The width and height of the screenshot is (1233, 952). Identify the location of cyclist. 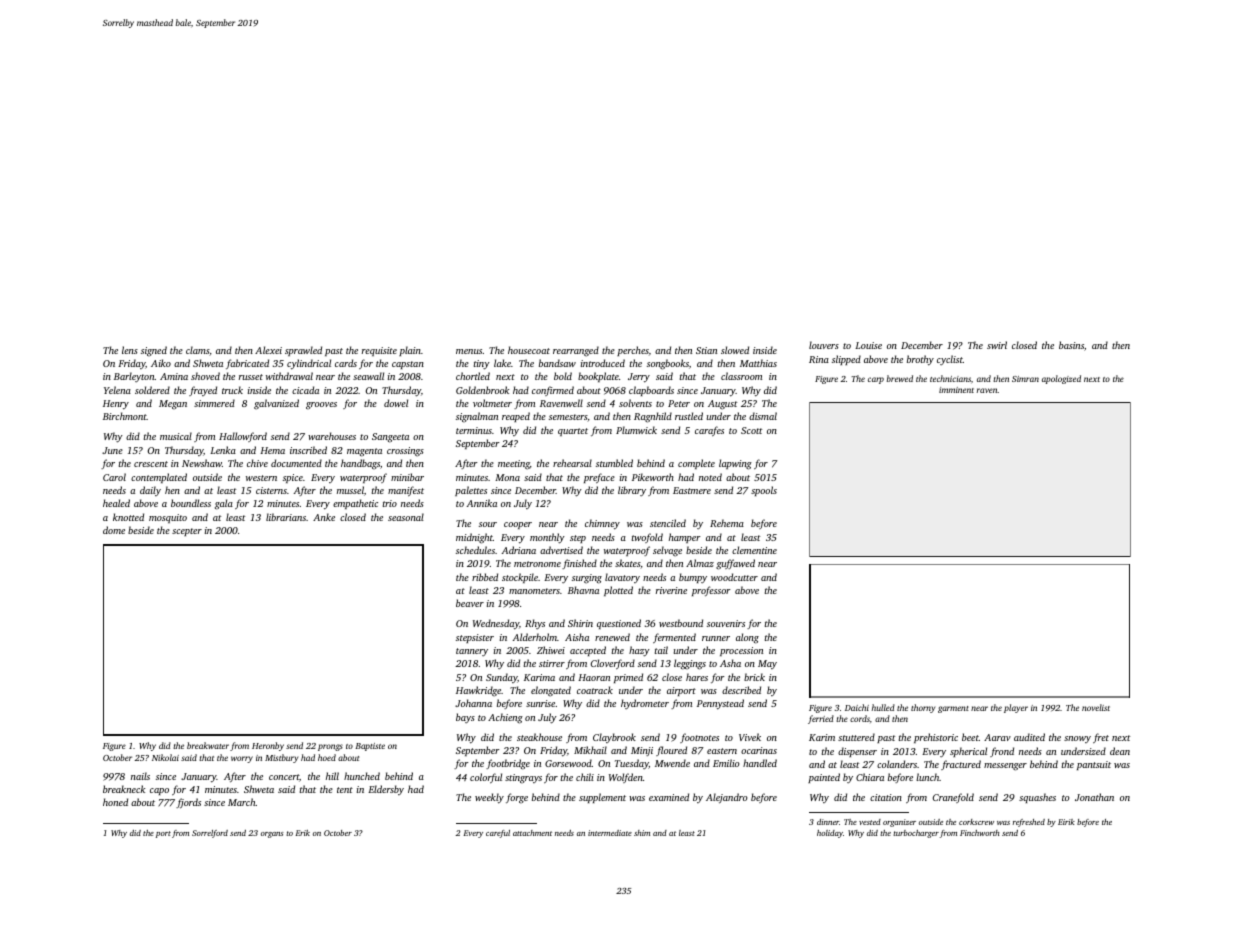
(950, 360).
